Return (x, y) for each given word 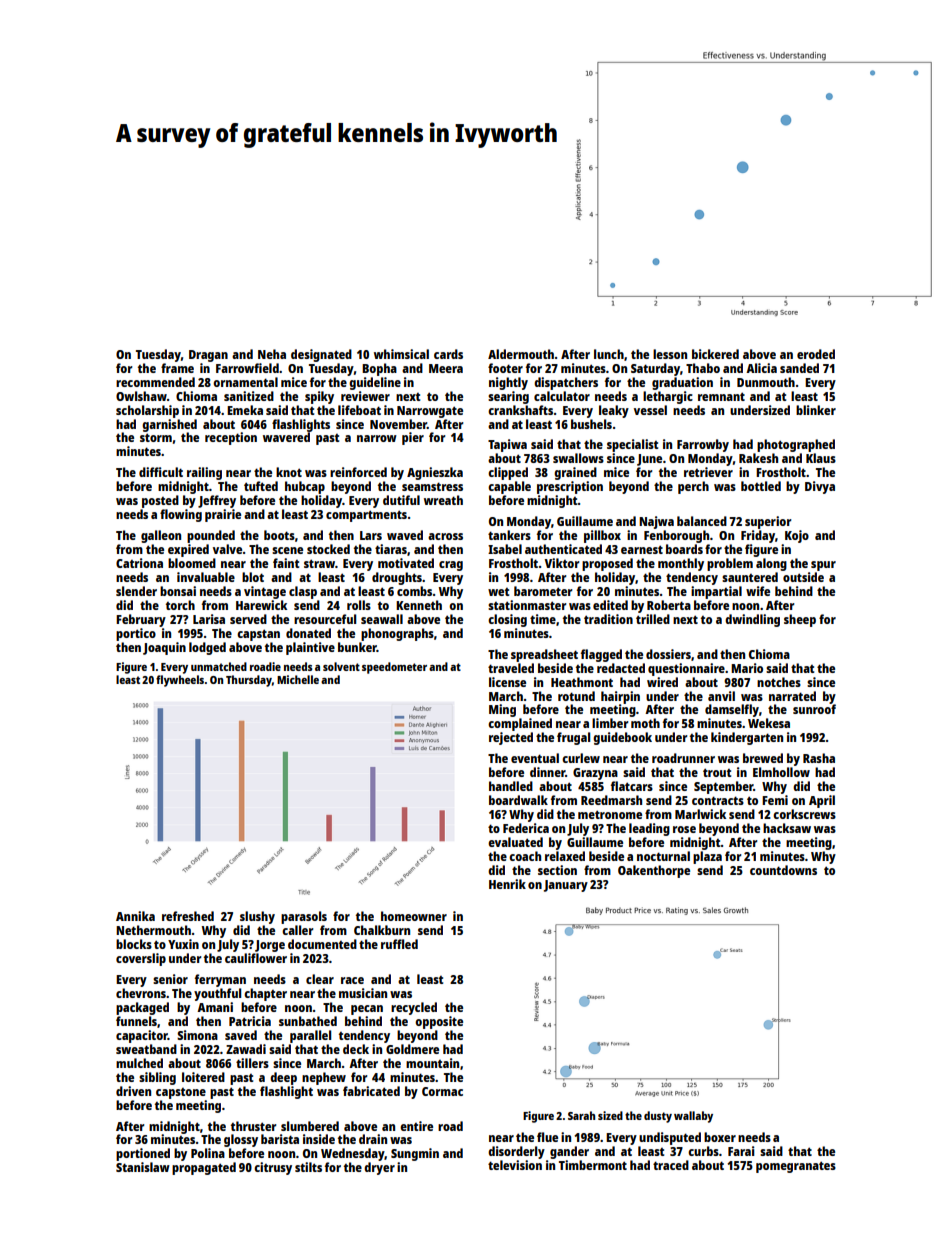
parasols (304, 917)
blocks (134, 944)
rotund (576, 696)
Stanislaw (143, 1167)
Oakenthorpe (654, 871)
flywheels (180, 681)
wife (758, 591)
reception (231, 438)
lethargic (668, 397)
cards (448, 354)
